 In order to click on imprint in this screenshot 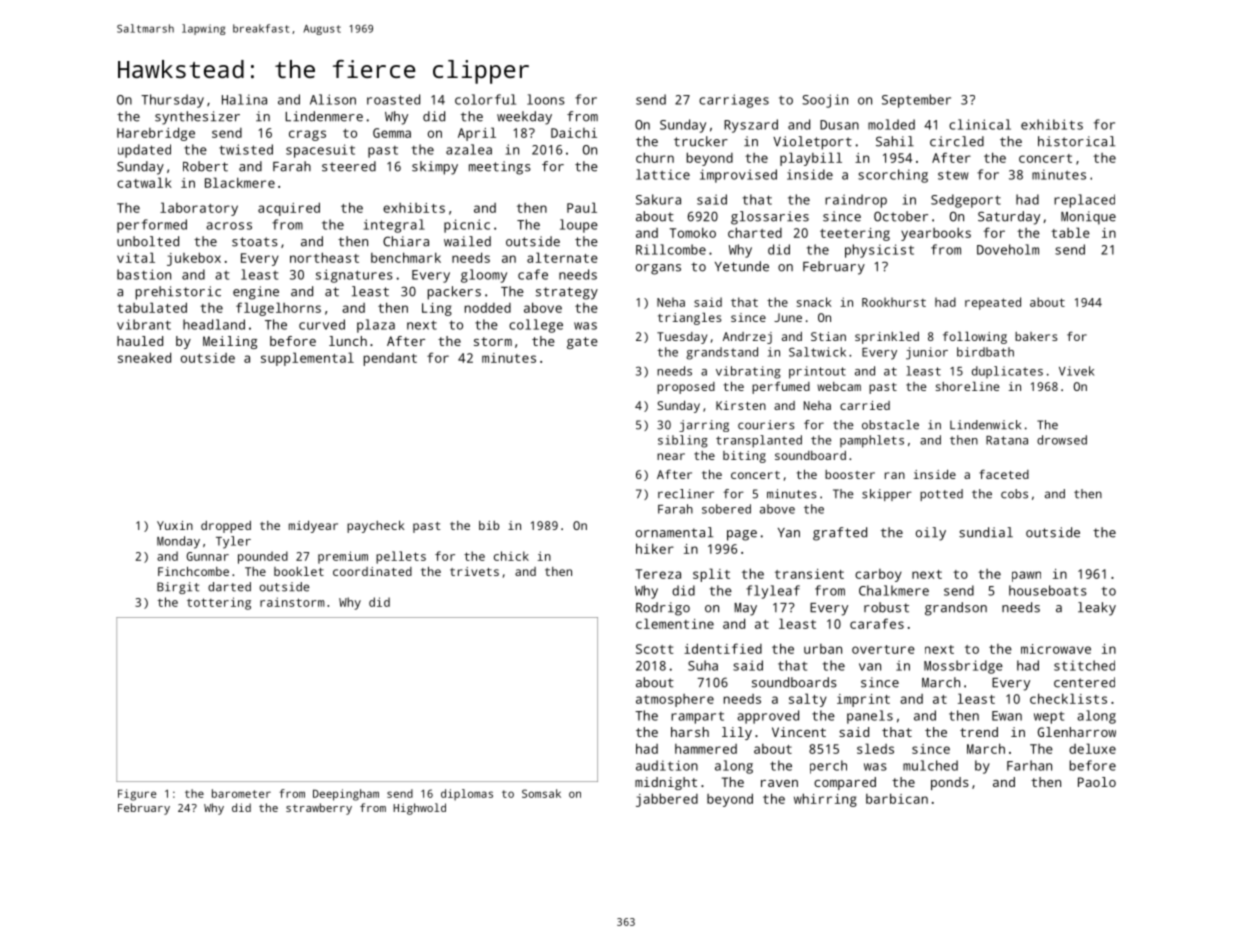, I will do `click(863, 700)`.
